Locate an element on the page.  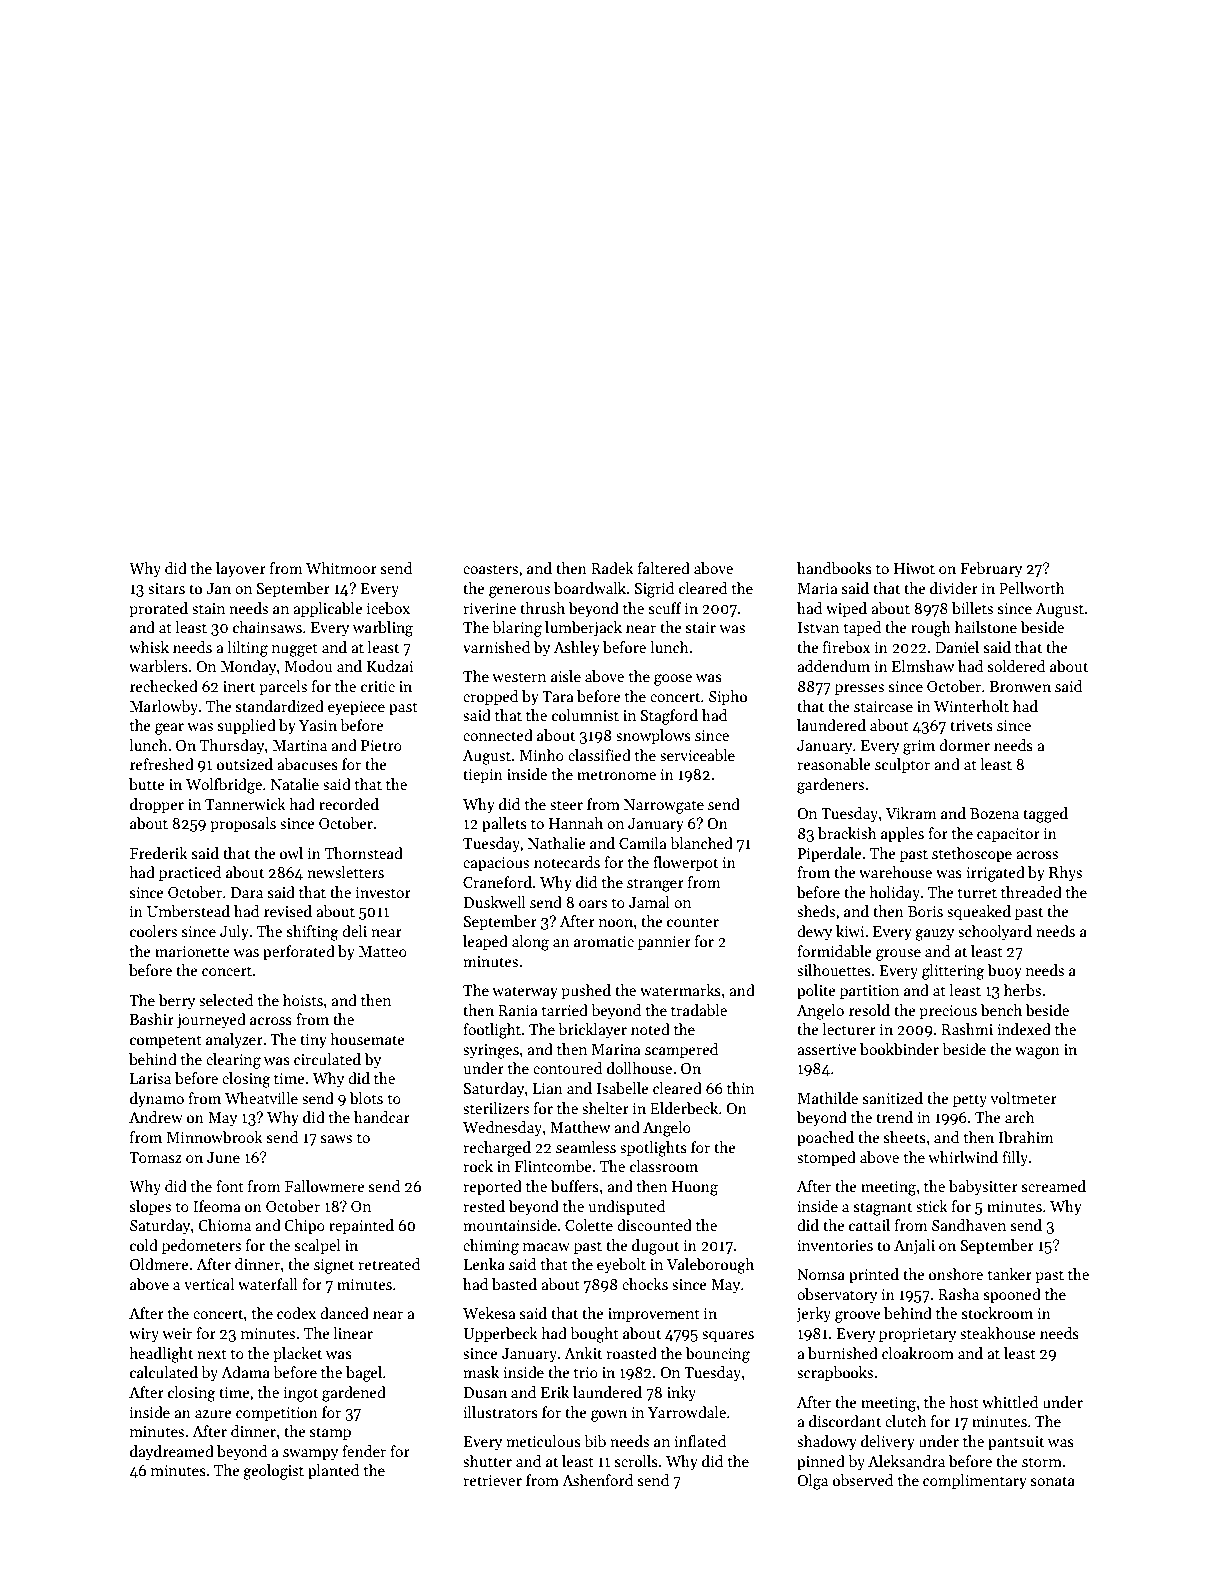
icebox is located at coordinates (388, 608).
